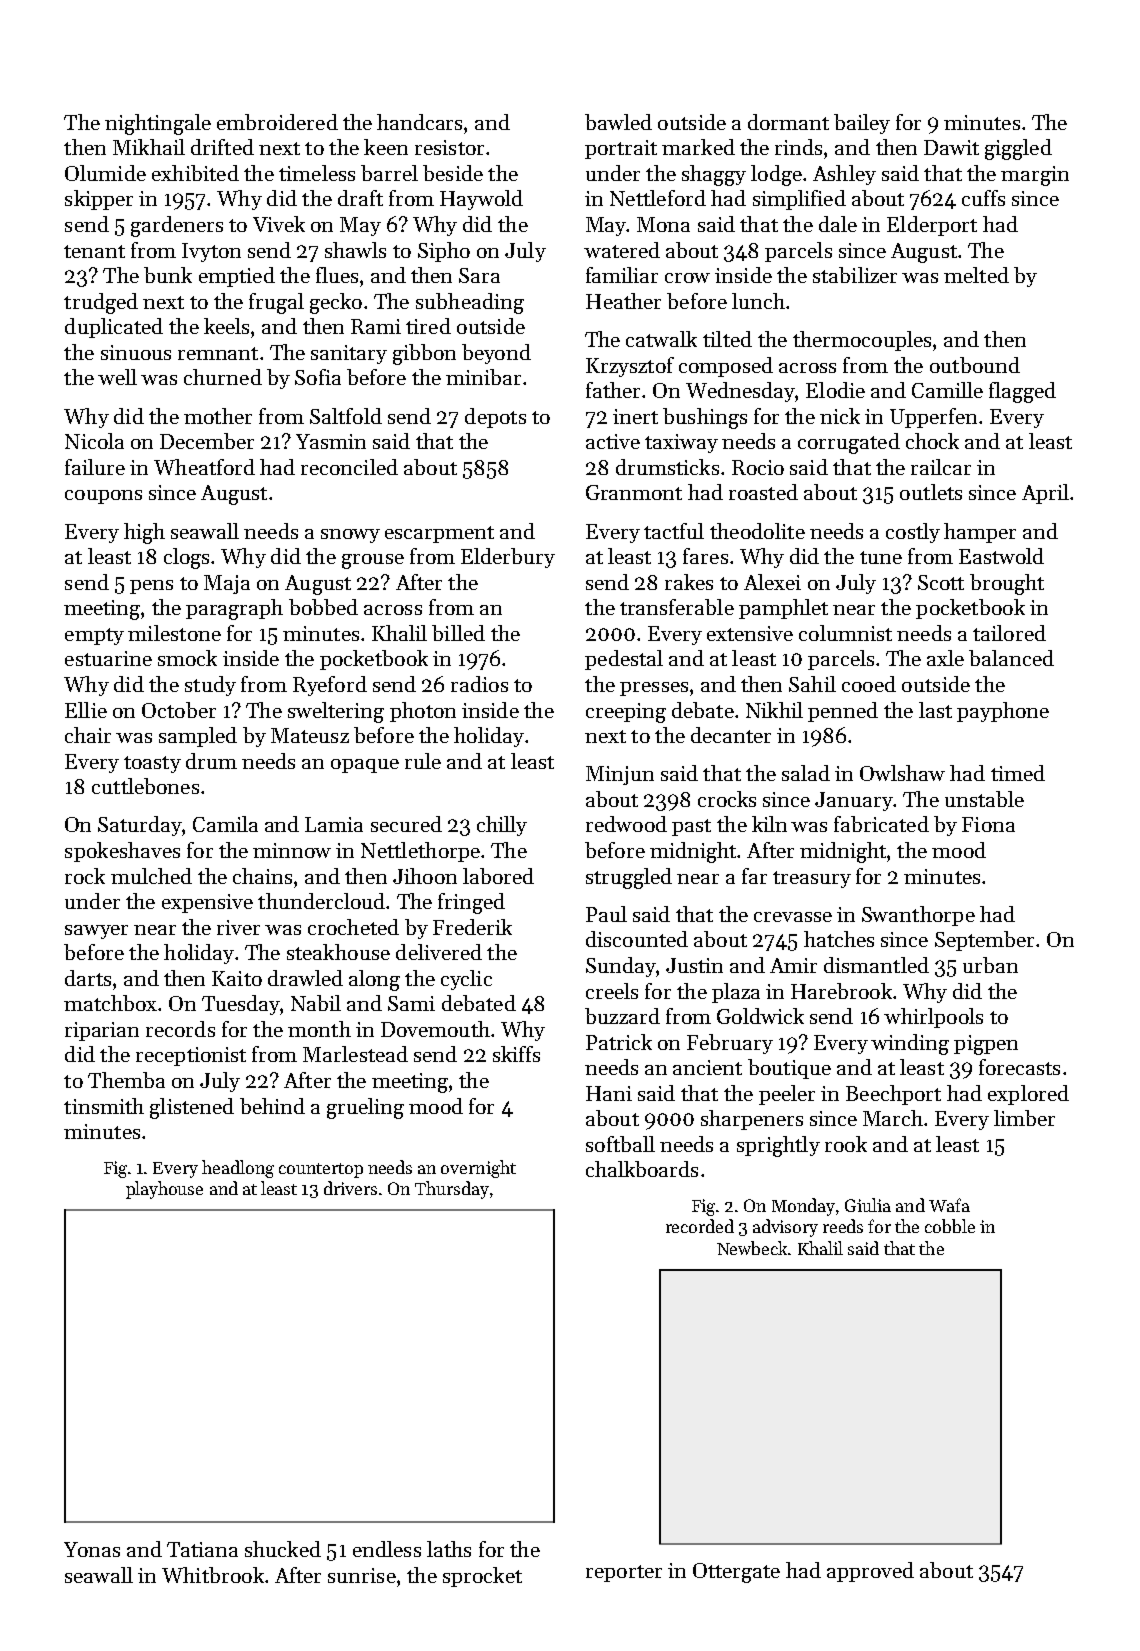  Describe the element at coordinates (94, 251) in the image. I see `tenant` at that location.
